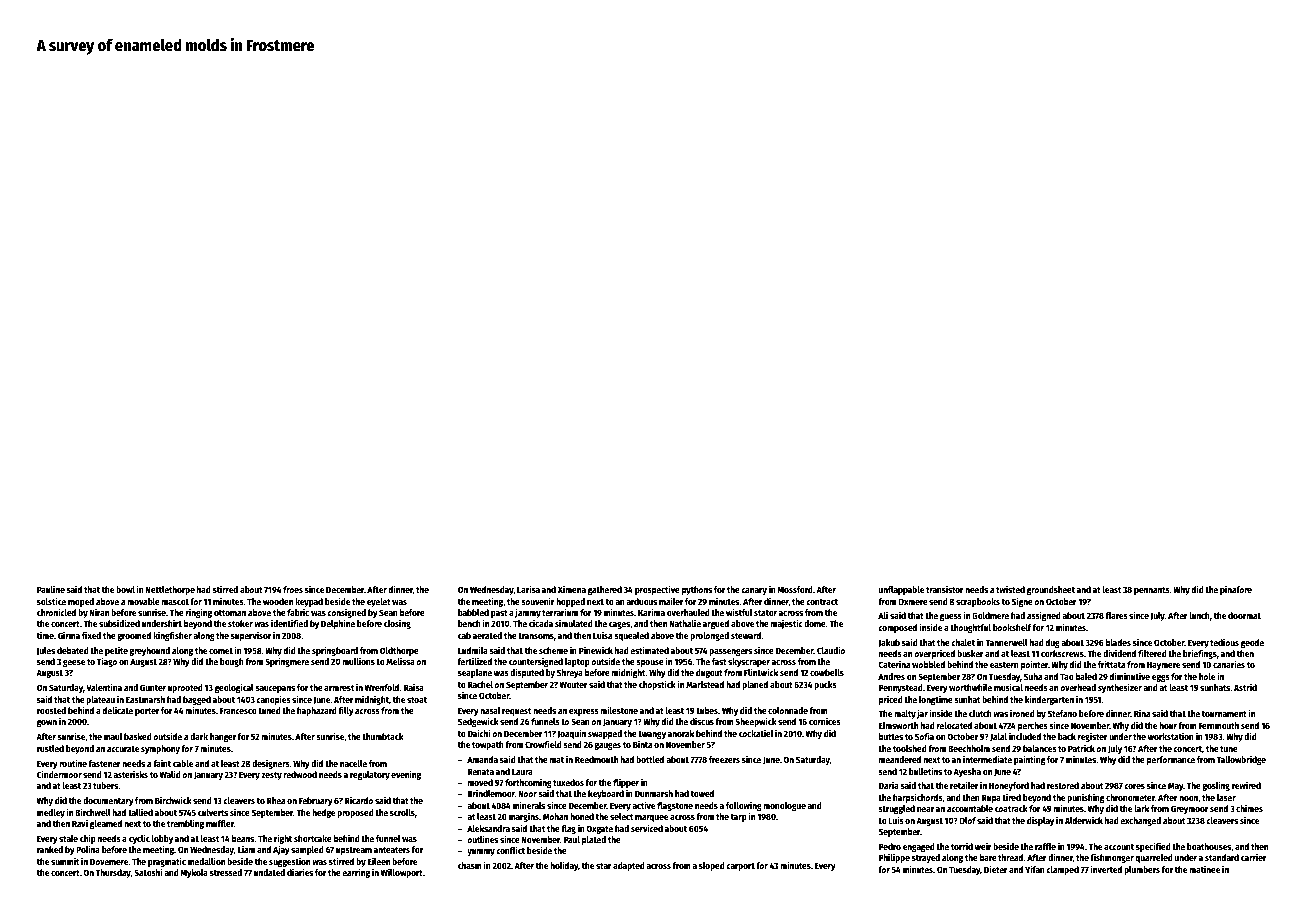 The height and width of the document is (924, 1308). What do you see at coordinates (397, 624) in the document?
I see `closing` at bounding box center [397, 624].
